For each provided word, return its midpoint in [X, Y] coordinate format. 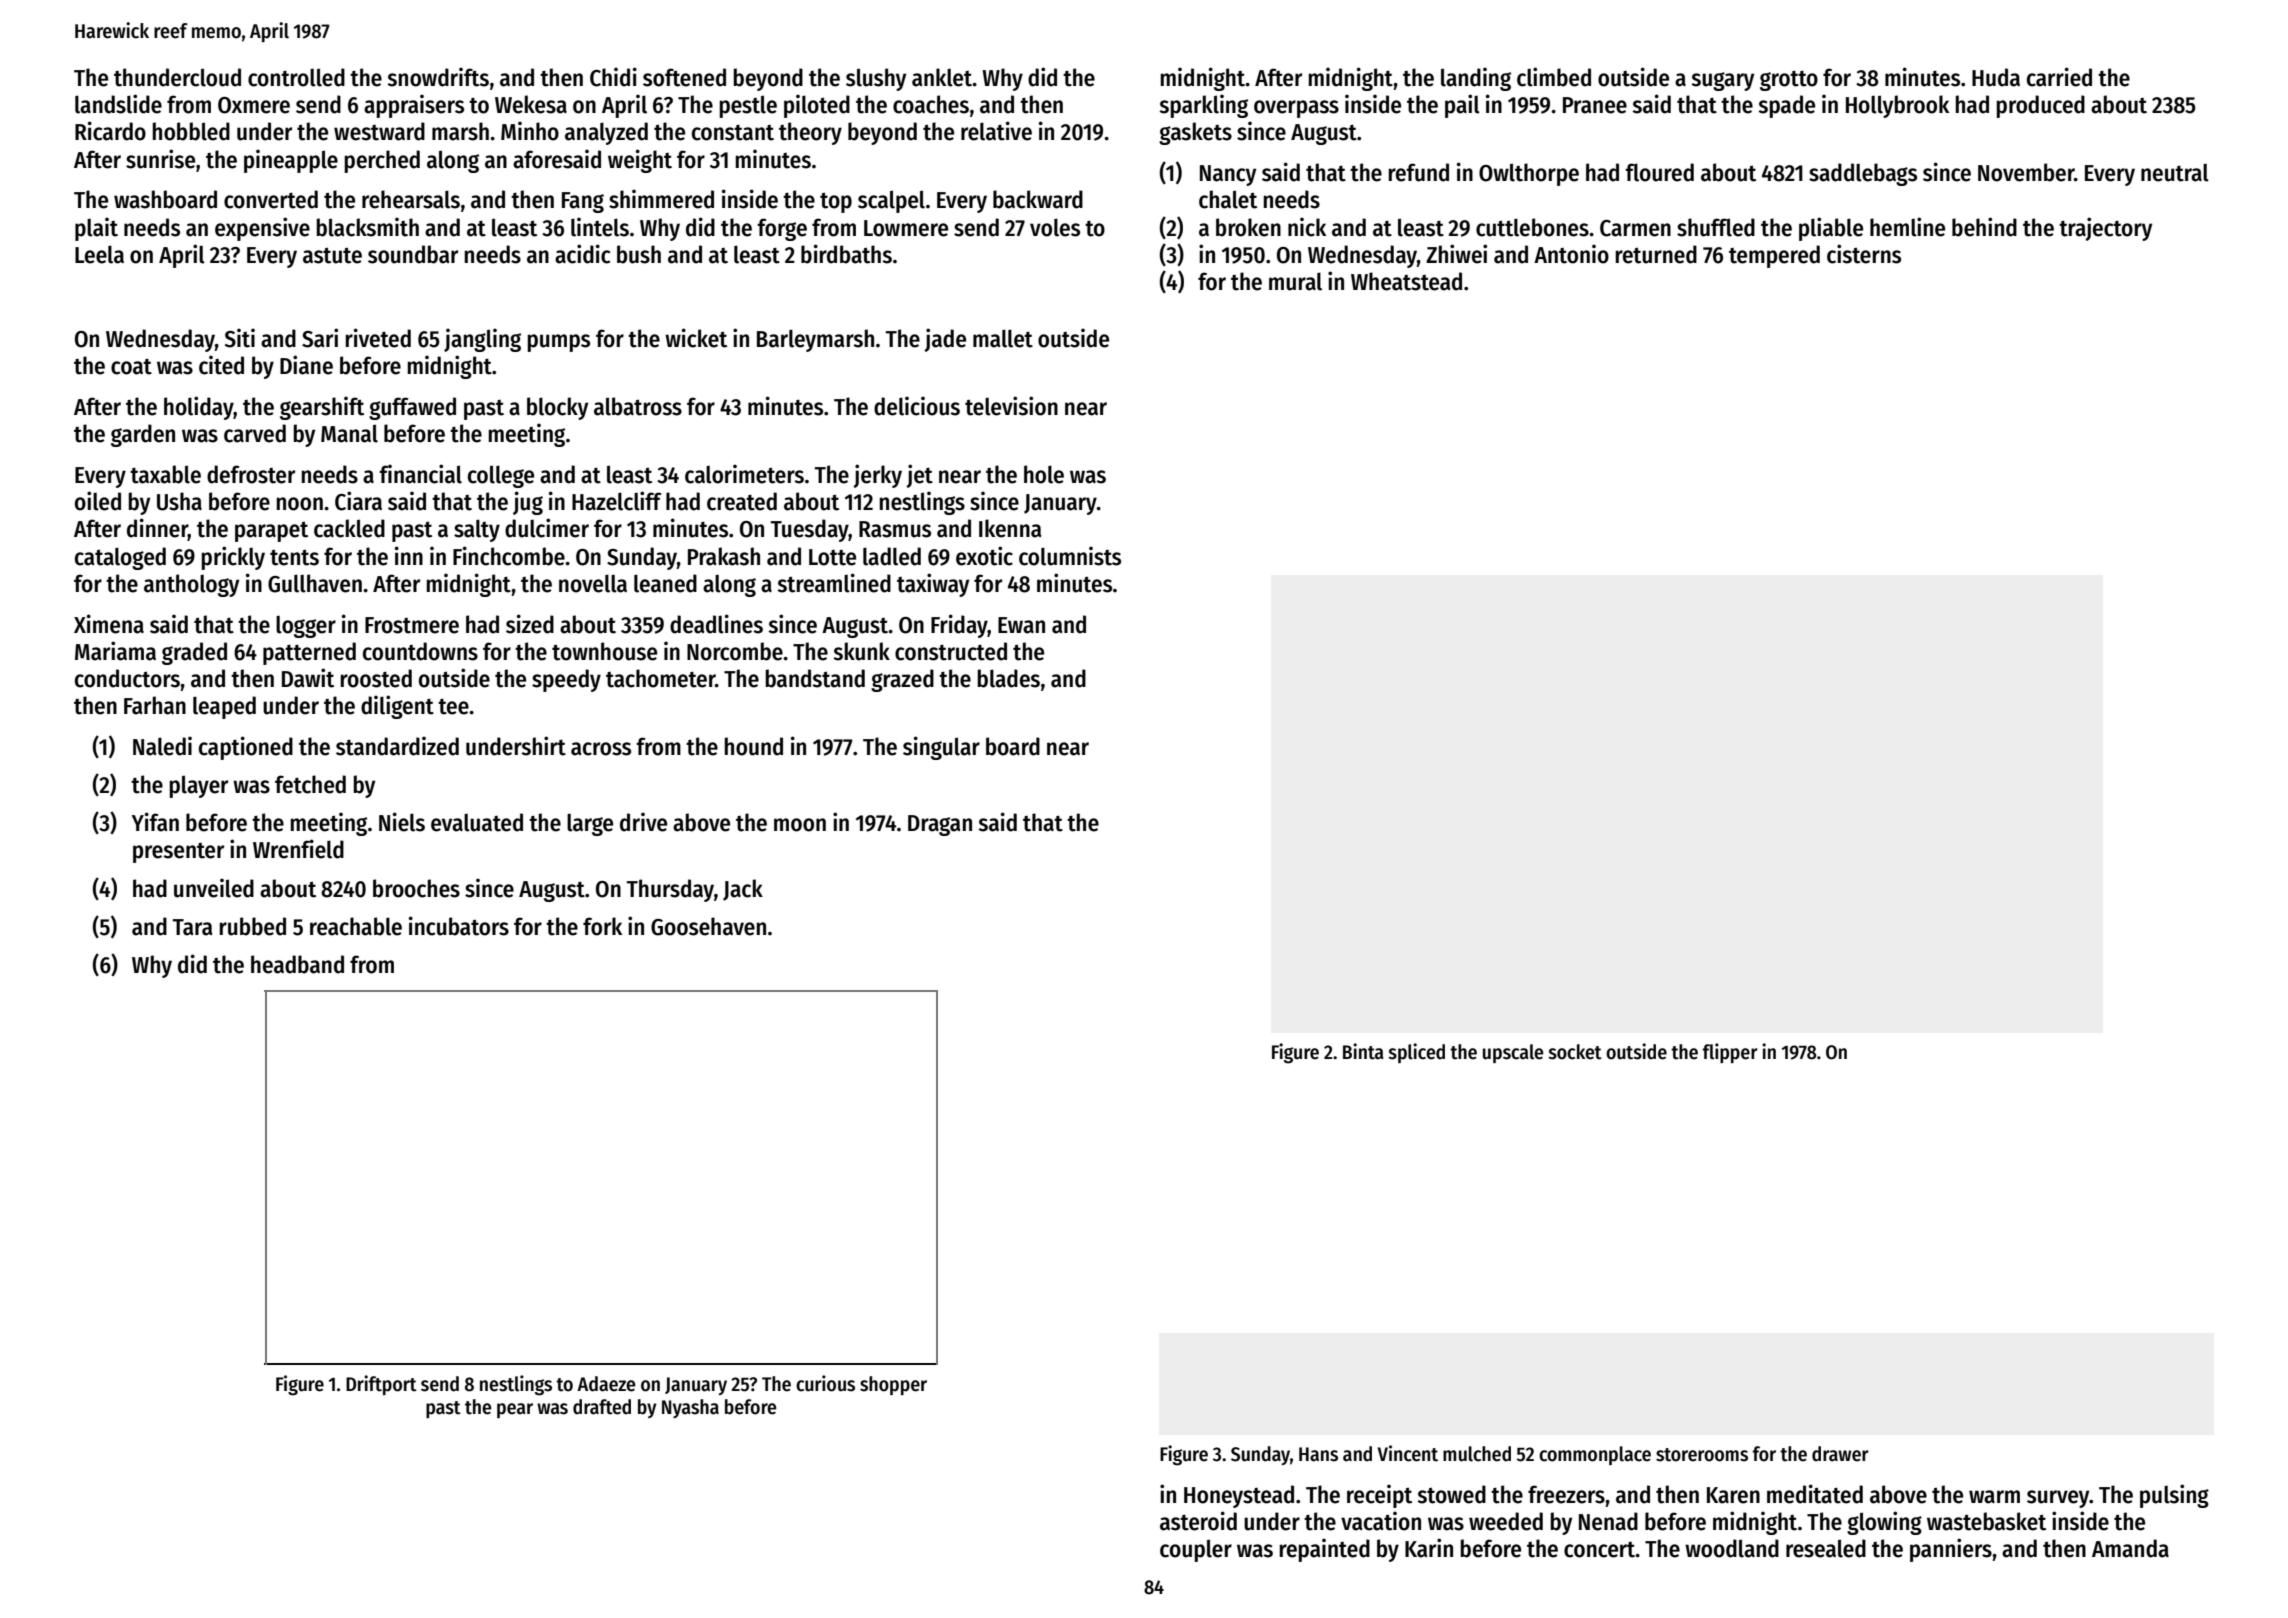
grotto [1789, 81]
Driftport [381, 1385]
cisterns [1864, 254]
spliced [1417, 1053]
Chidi [613, 77]
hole [1044, 474]
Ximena [109, 624]
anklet [942, 77]
